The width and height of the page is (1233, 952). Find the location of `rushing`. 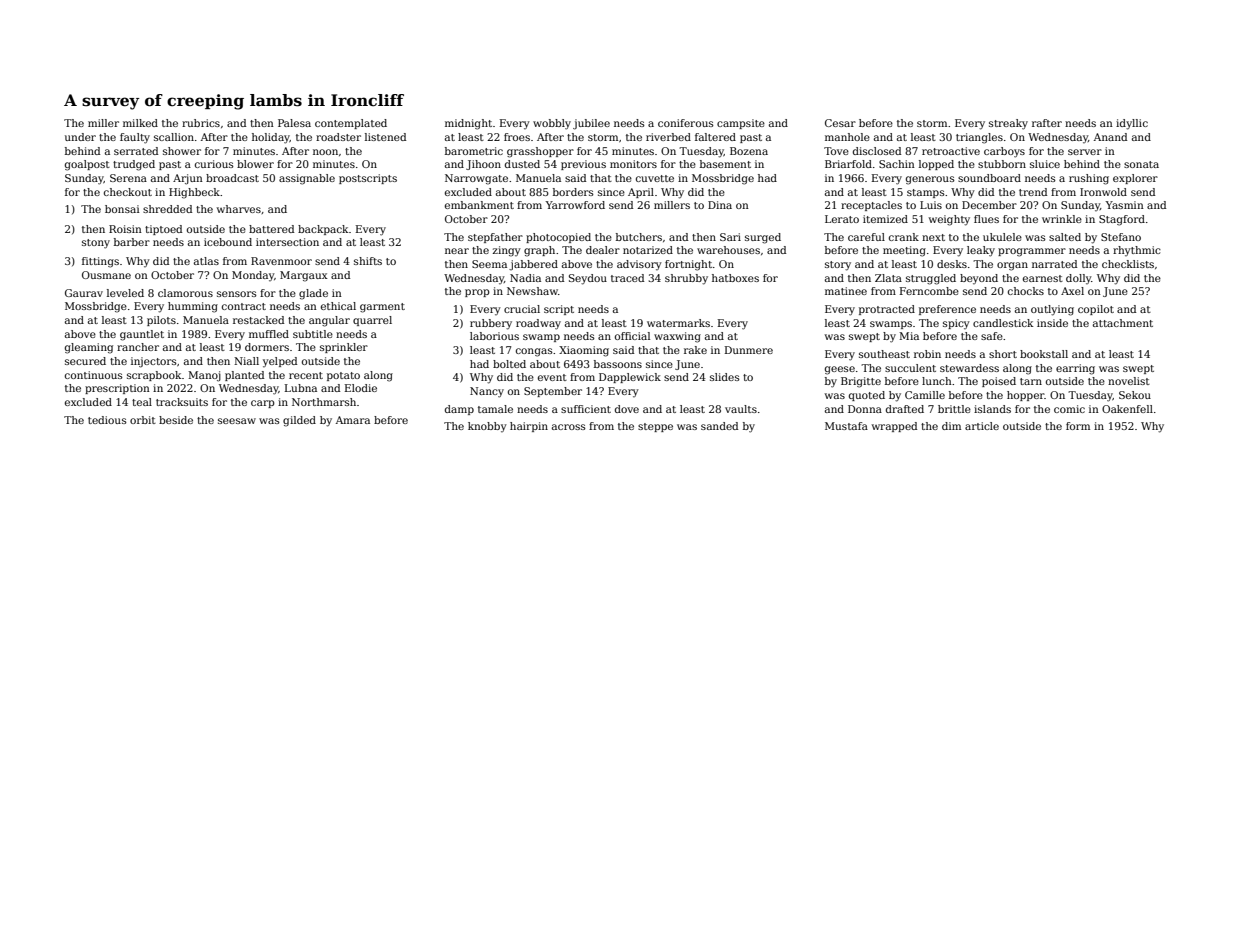

rushing is located at coordinates (1089, 179).
